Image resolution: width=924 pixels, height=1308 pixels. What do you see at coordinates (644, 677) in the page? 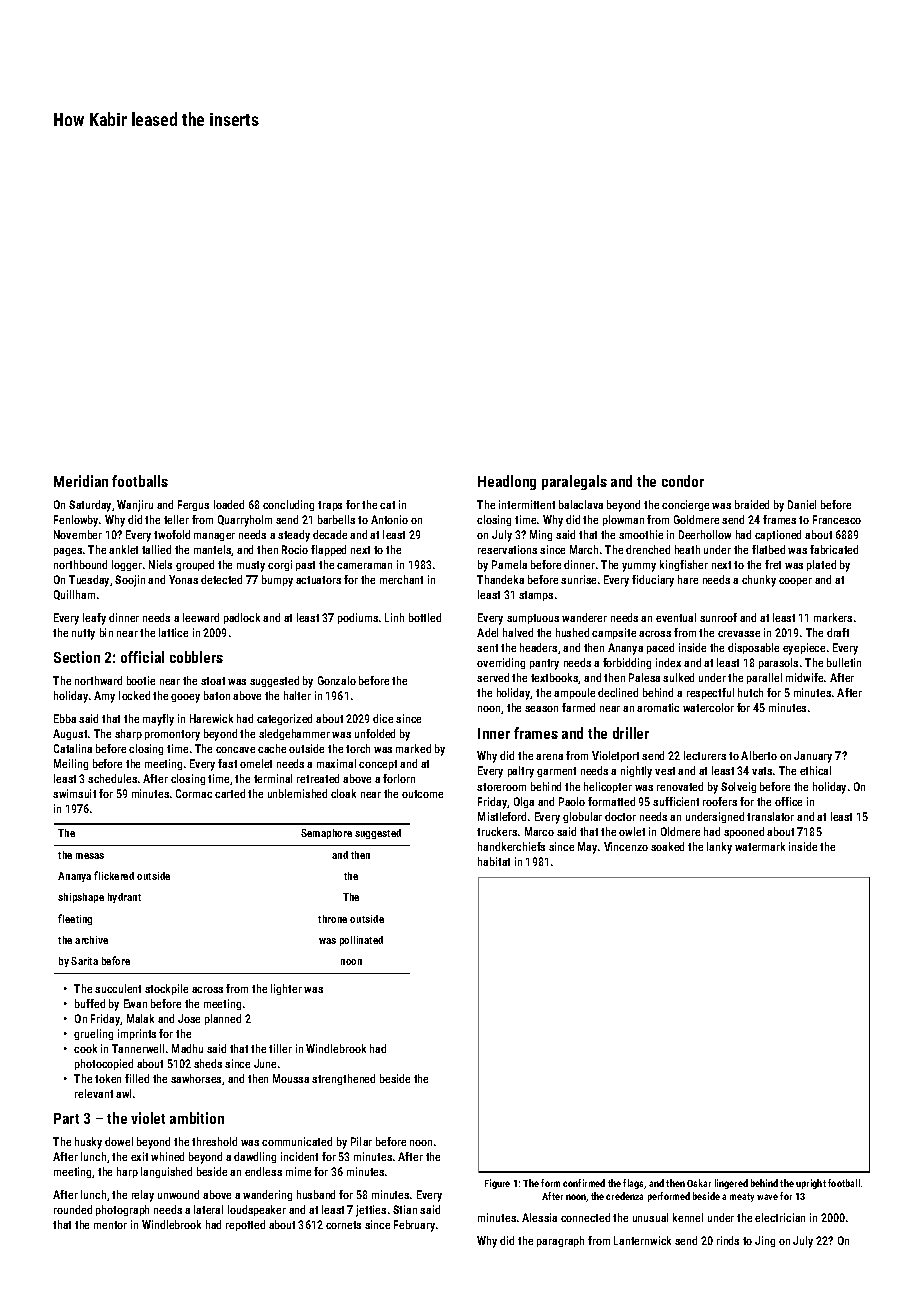
I see `Palesa` at bounding box center [644, 677].
